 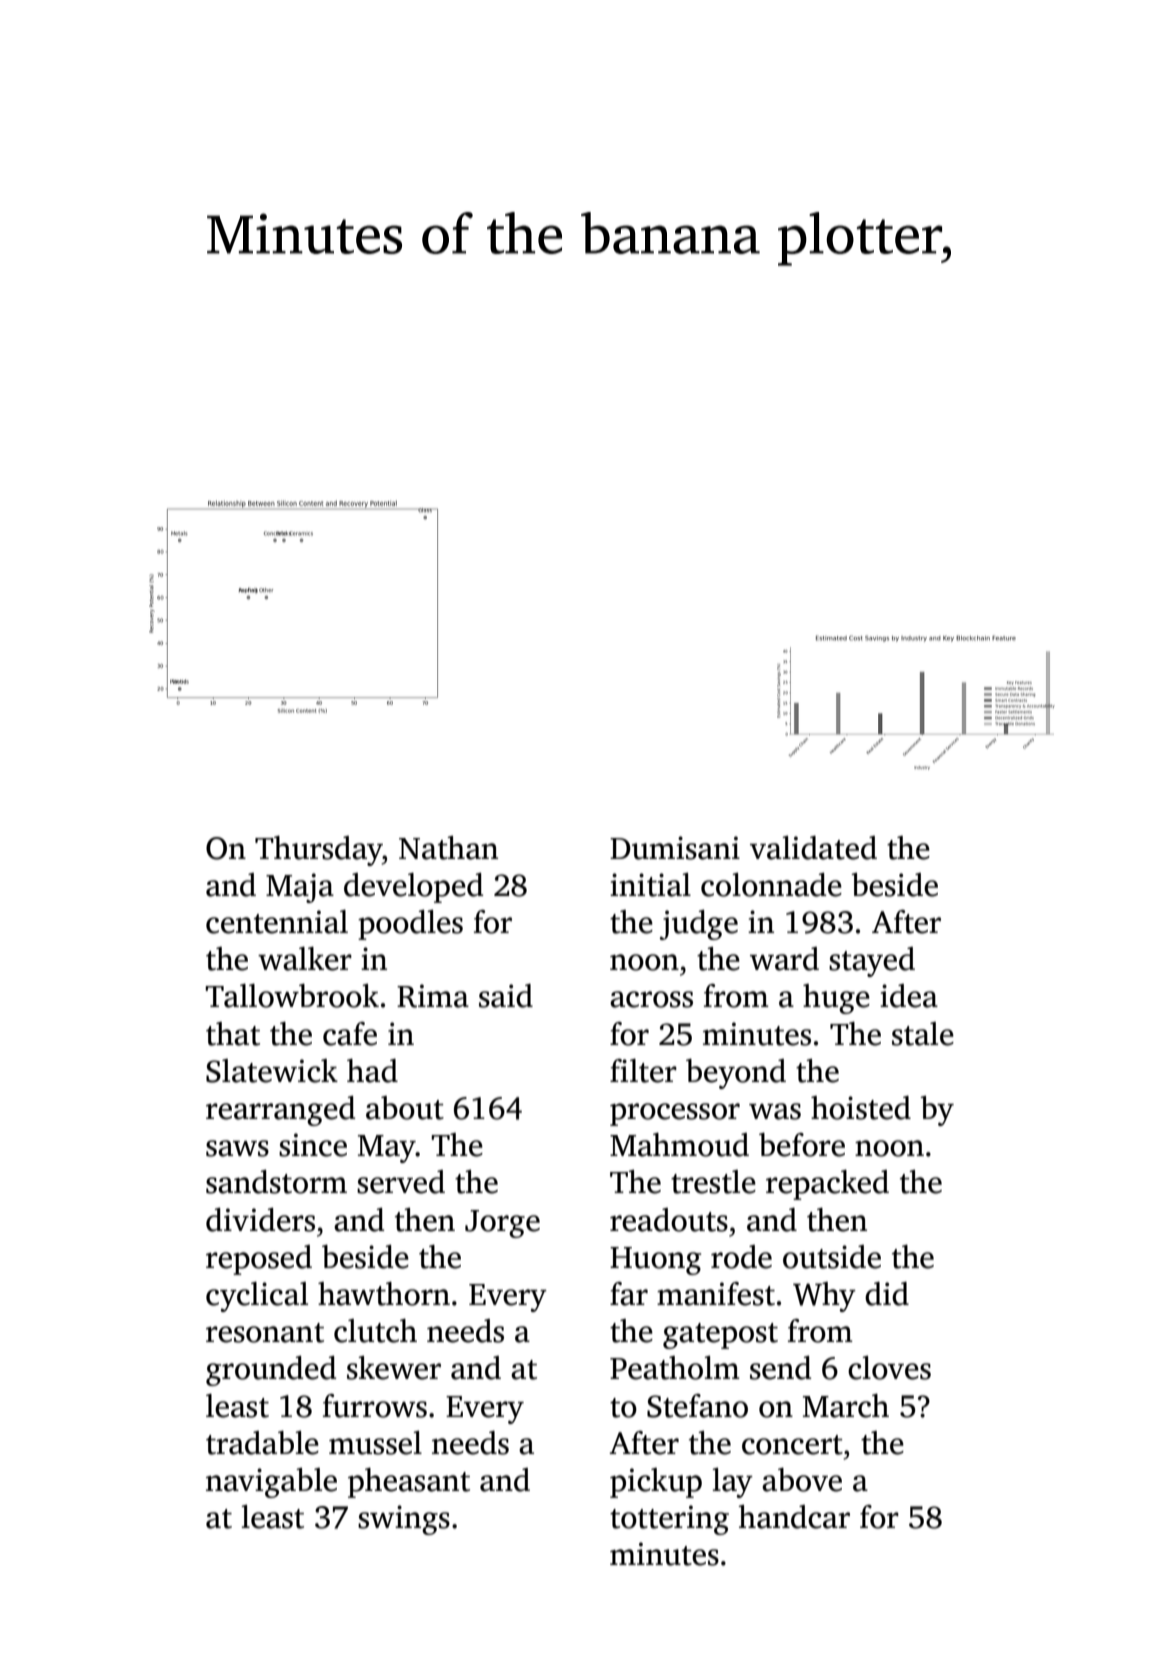 I want to click on clutch, so click(x=375, y=1331).
